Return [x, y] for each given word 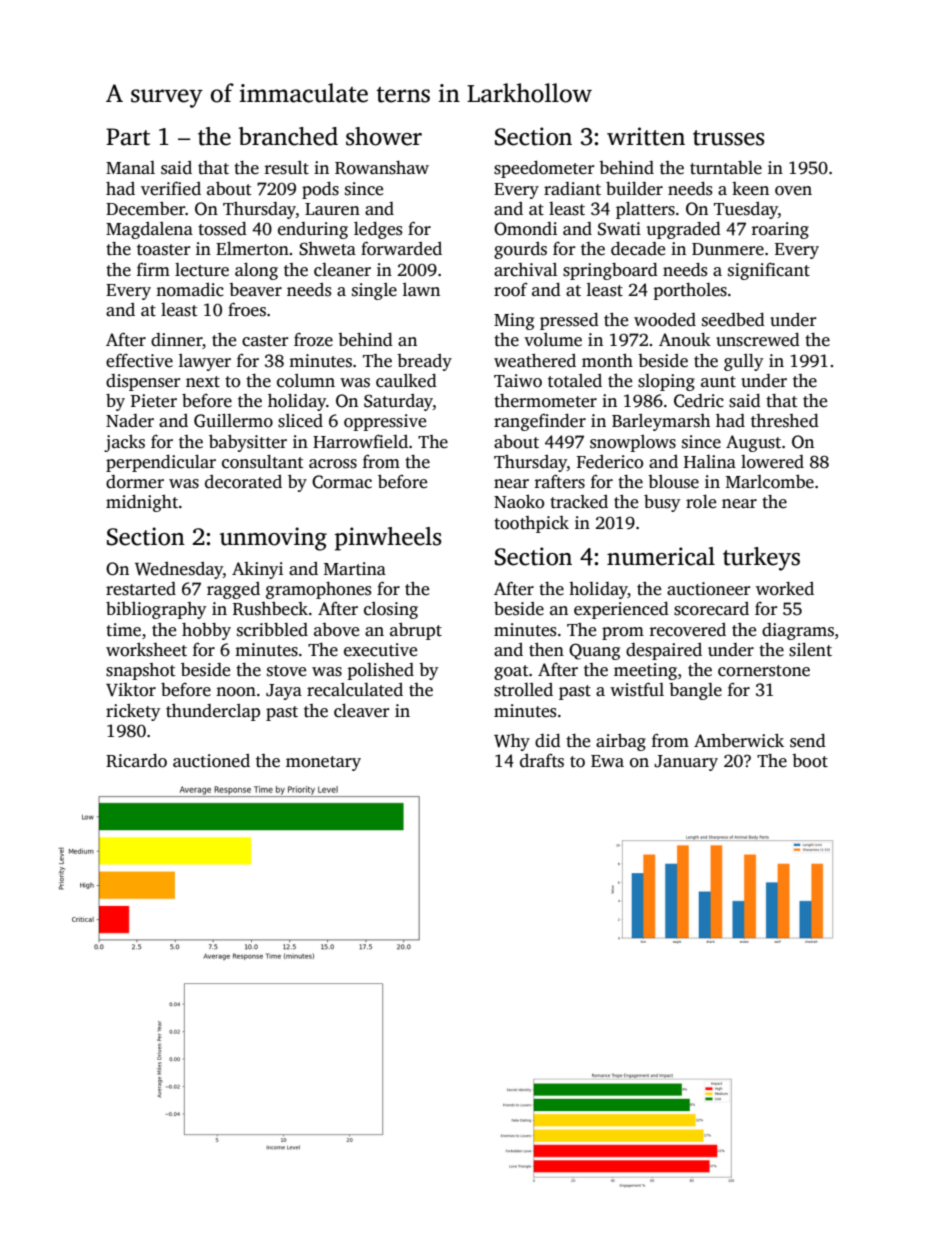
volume [553, 340]
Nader [130, 421]
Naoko [519, 502]
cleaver [361, 711]
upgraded [684, 230]
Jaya [284, 692]
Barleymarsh [661, 422]
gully [743, 362]
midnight [142, 503]
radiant [572, 189]
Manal [130, 167]
